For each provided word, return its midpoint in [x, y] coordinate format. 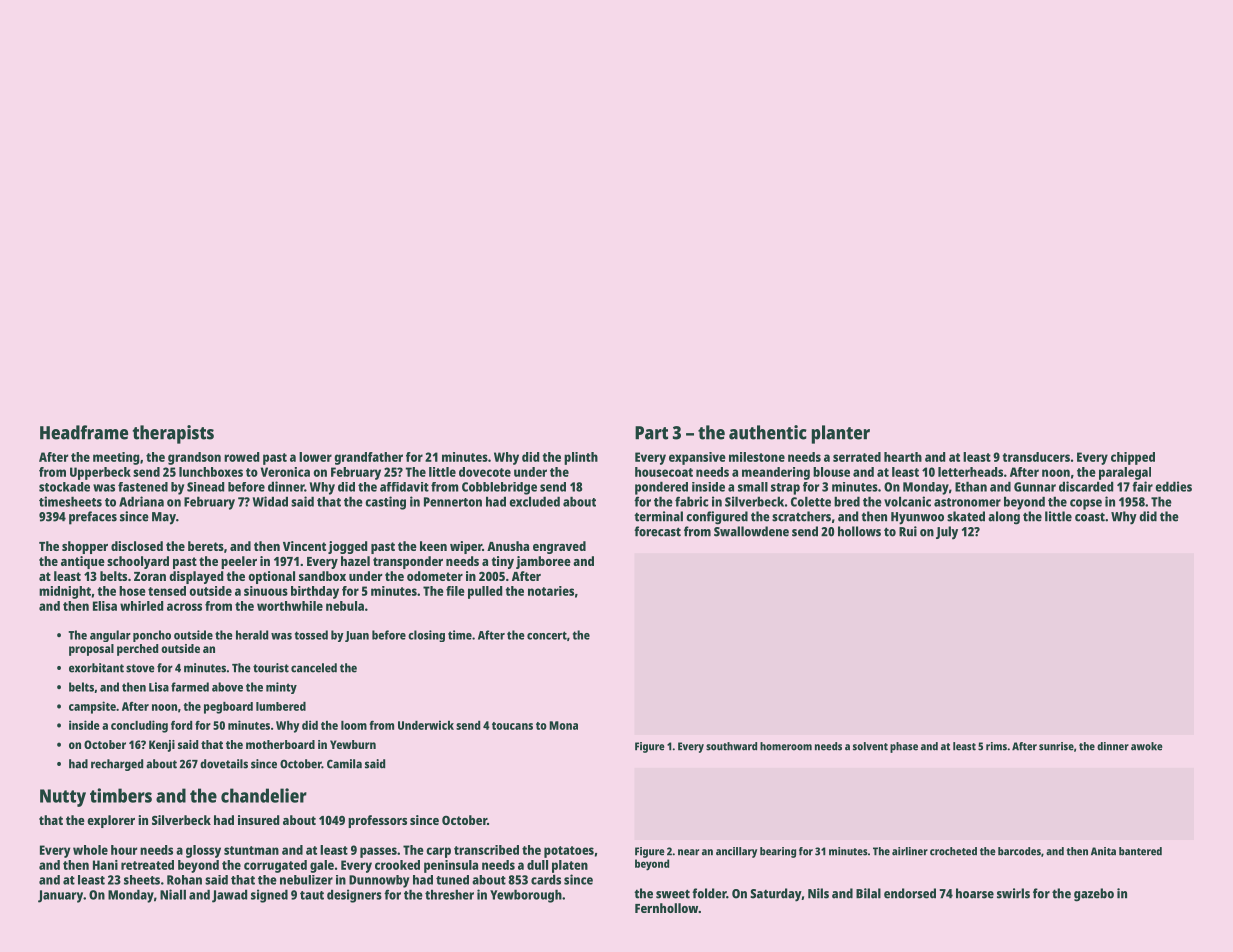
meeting [116, 458]
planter [841, 434]
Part [651, 433]
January [60, 896]
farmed [190, 687]
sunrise [1056, 746]
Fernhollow [666, 908]
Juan [357, 636]
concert [547, 635]
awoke [1146, 746]
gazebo [1094, 895]
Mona [564, 725]
